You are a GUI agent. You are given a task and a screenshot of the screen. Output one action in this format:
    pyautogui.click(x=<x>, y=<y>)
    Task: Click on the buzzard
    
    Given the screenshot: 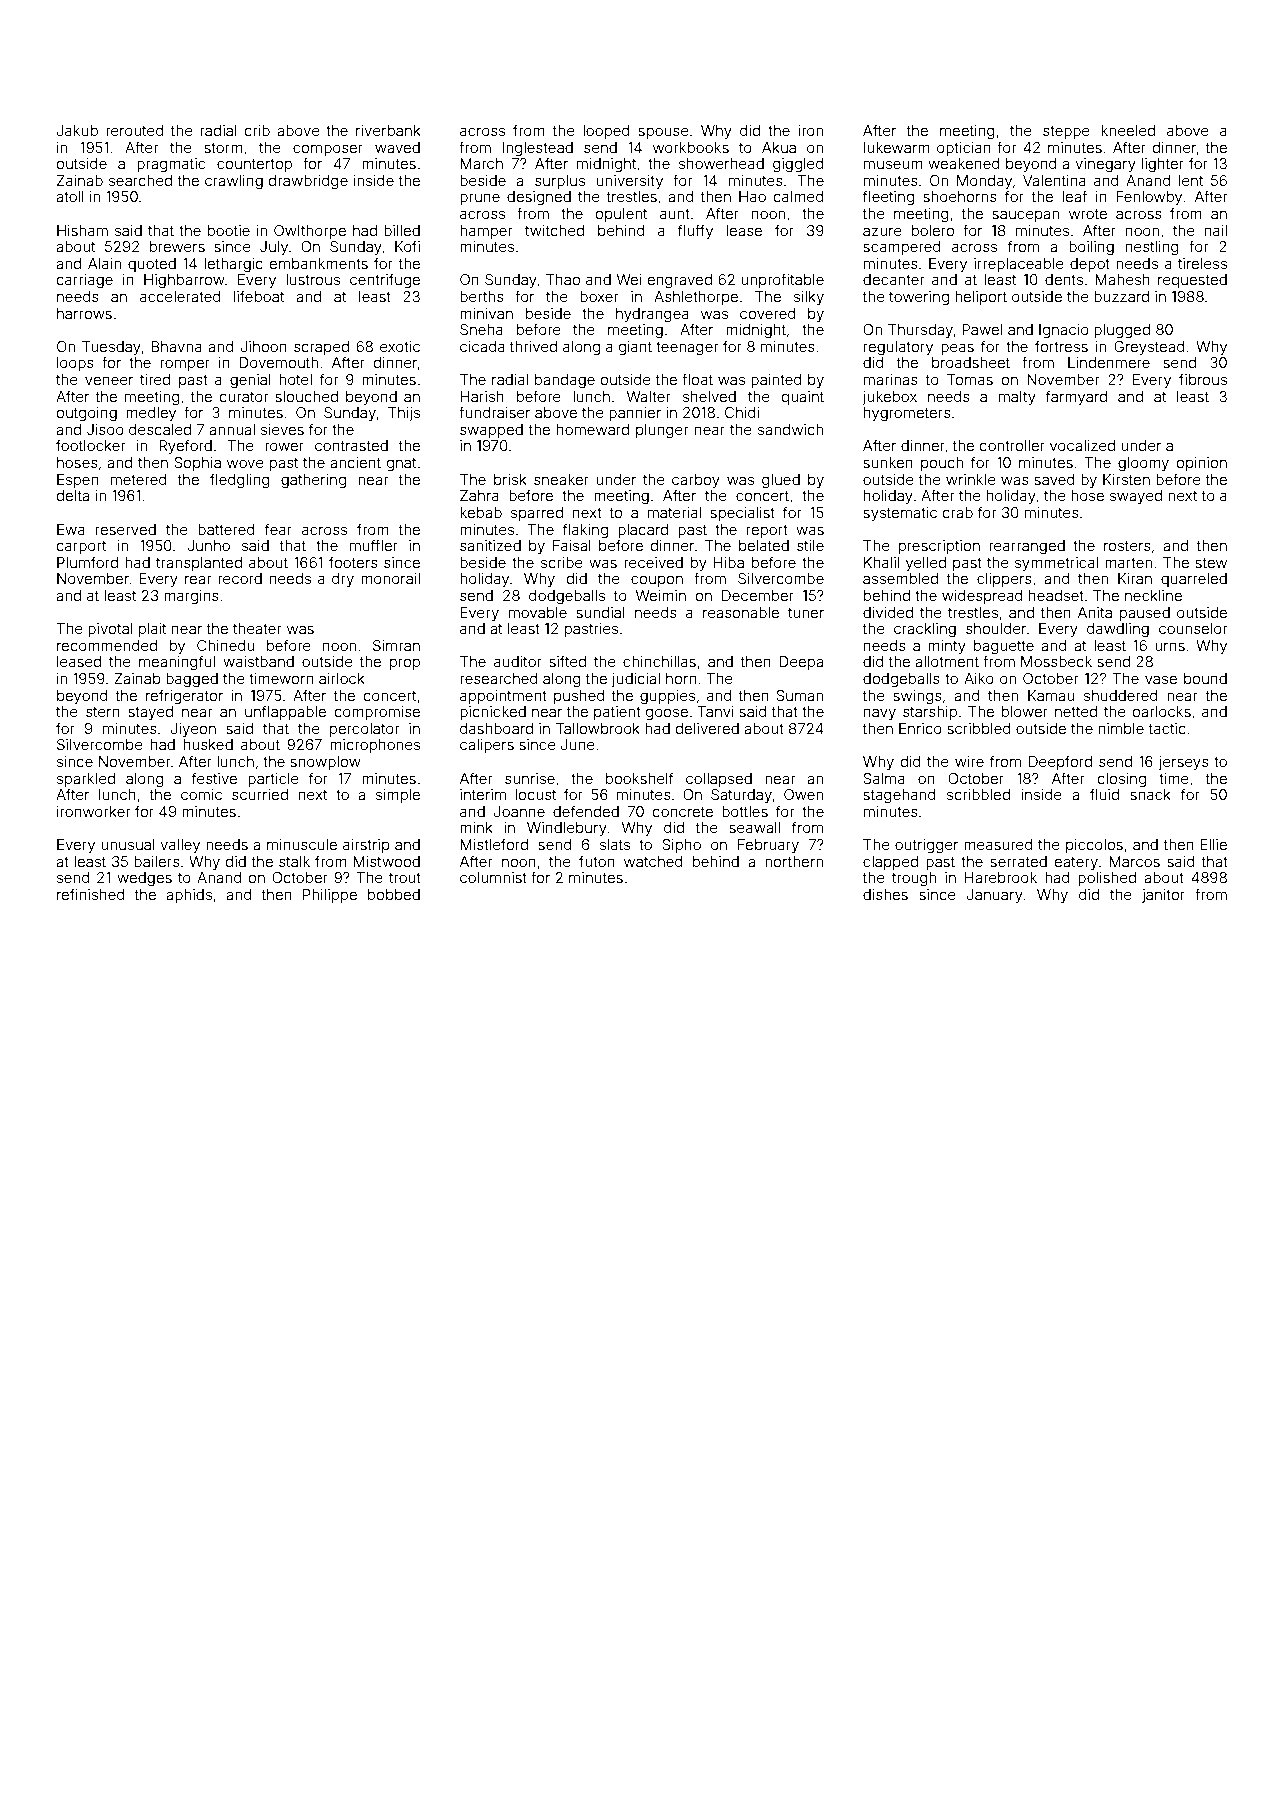 What is the action you would take?
    pyautogui.click(x=1121, y=296)
